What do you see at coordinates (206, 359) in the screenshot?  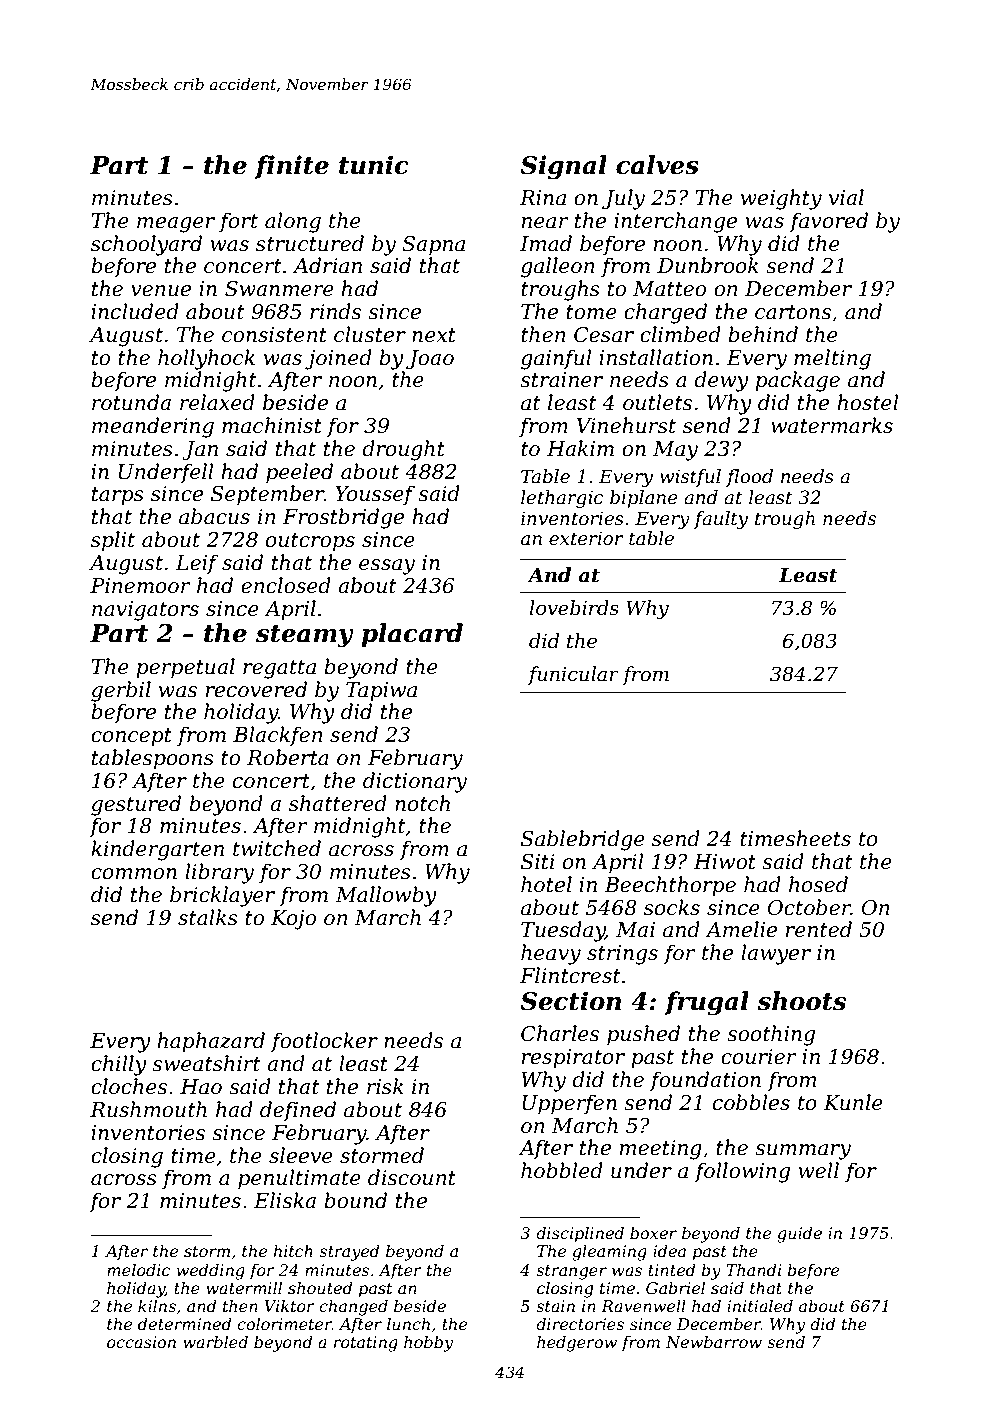 I see `hollyhock` at bounding box center [206, 359].
